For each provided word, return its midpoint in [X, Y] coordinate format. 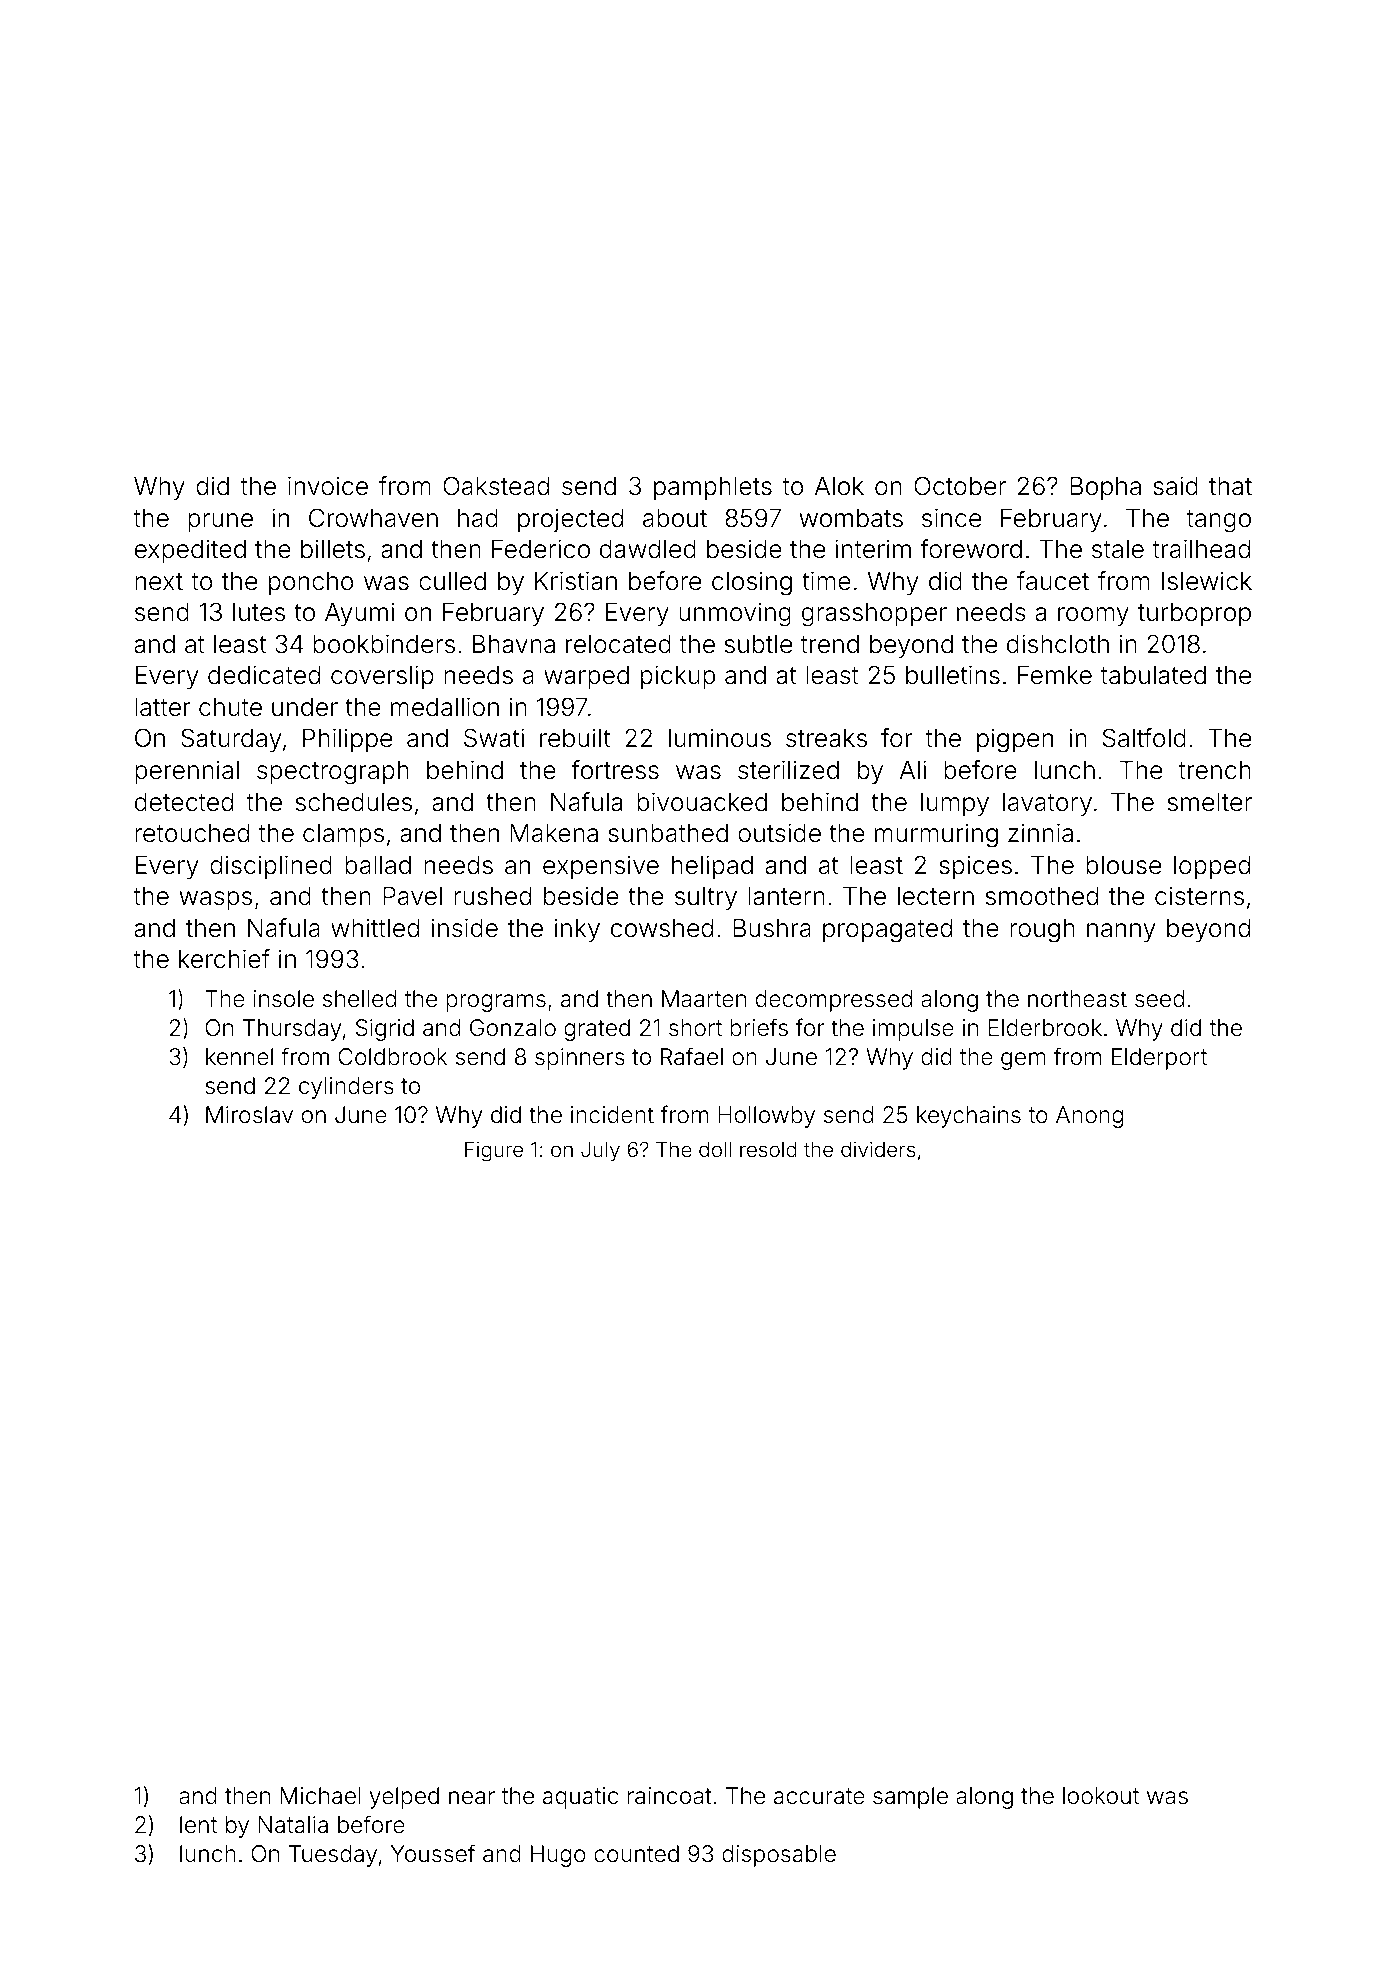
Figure [494, 1152]
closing [752, 583]
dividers [878, 1149]
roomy [1093, 616]
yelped [404, 1798]
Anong [1089, 1117]
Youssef [433, 1853]
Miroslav [249, 1115]
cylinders [346, 1088]
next [159, 582]
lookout [1101, 1796]
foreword [971, 549]
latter [163, 707]
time [826, 581]
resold [768, 1149]
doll [715, 1149]
